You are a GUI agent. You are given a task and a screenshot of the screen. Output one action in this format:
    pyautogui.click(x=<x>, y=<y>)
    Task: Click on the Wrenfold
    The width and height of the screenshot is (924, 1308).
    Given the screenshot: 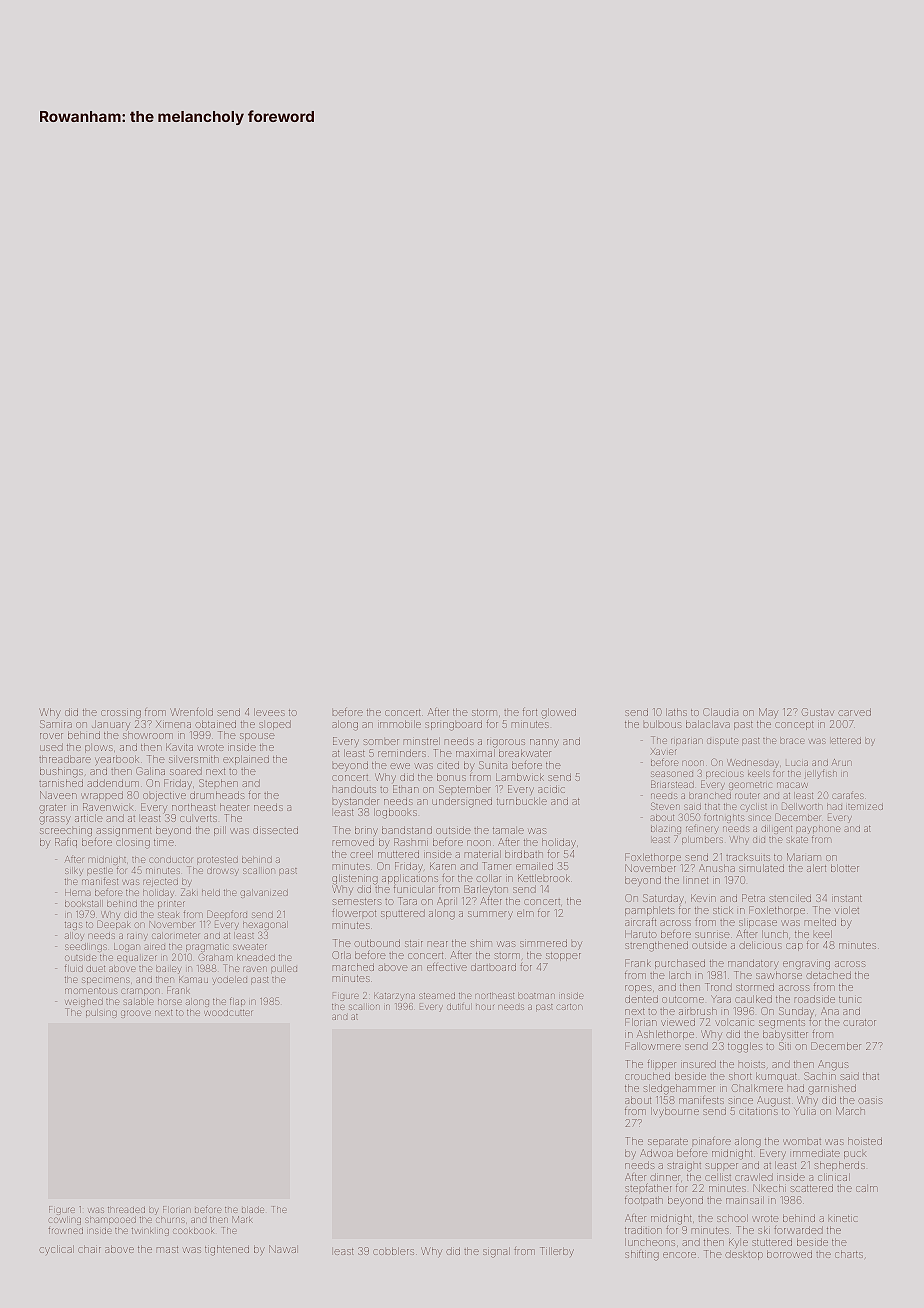 What is the action you would take?
    pyautogui.click(x=192, y=712)
